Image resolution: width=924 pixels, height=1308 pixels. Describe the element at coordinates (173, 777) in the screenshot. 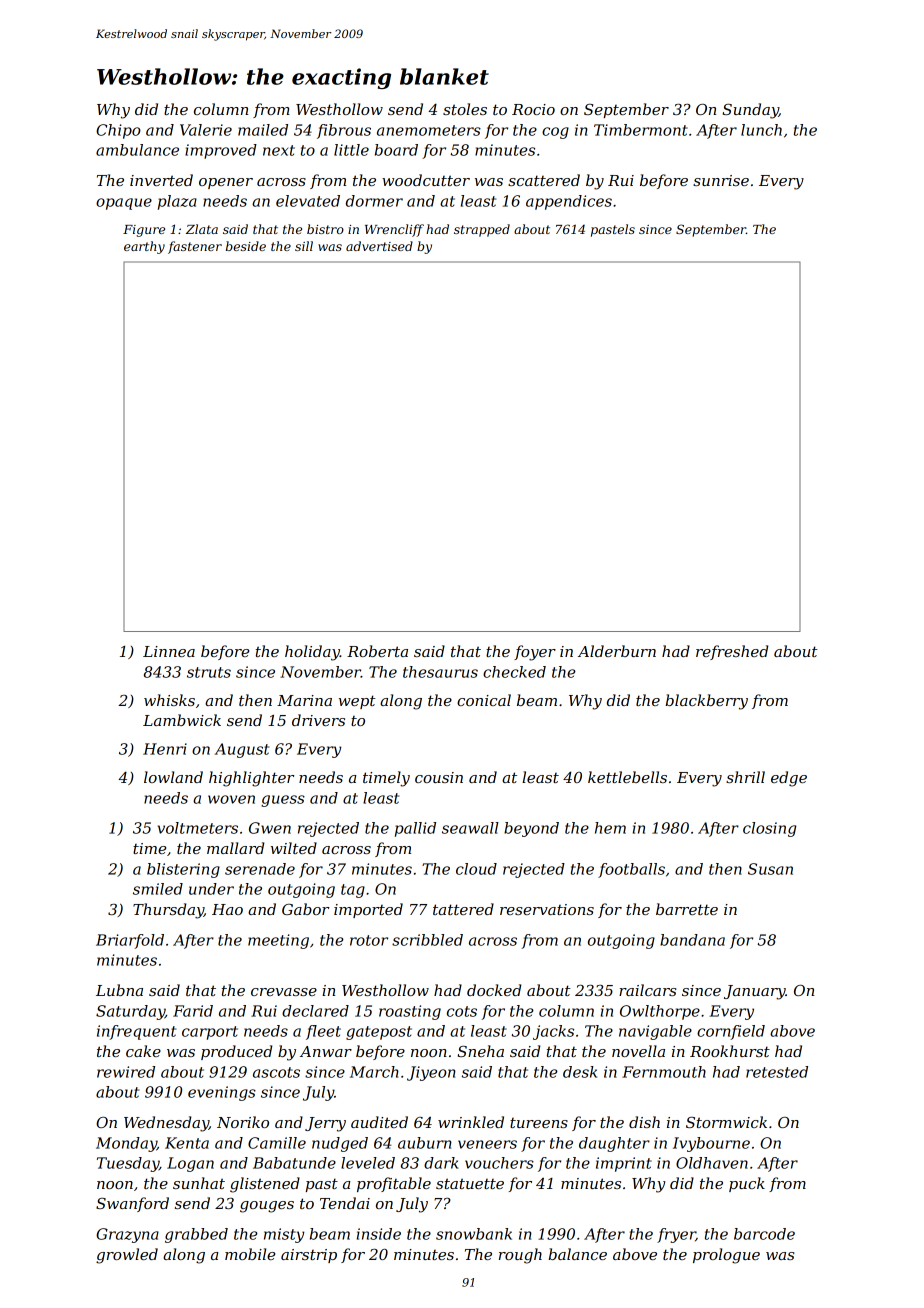

I see `lowland` at that location.
